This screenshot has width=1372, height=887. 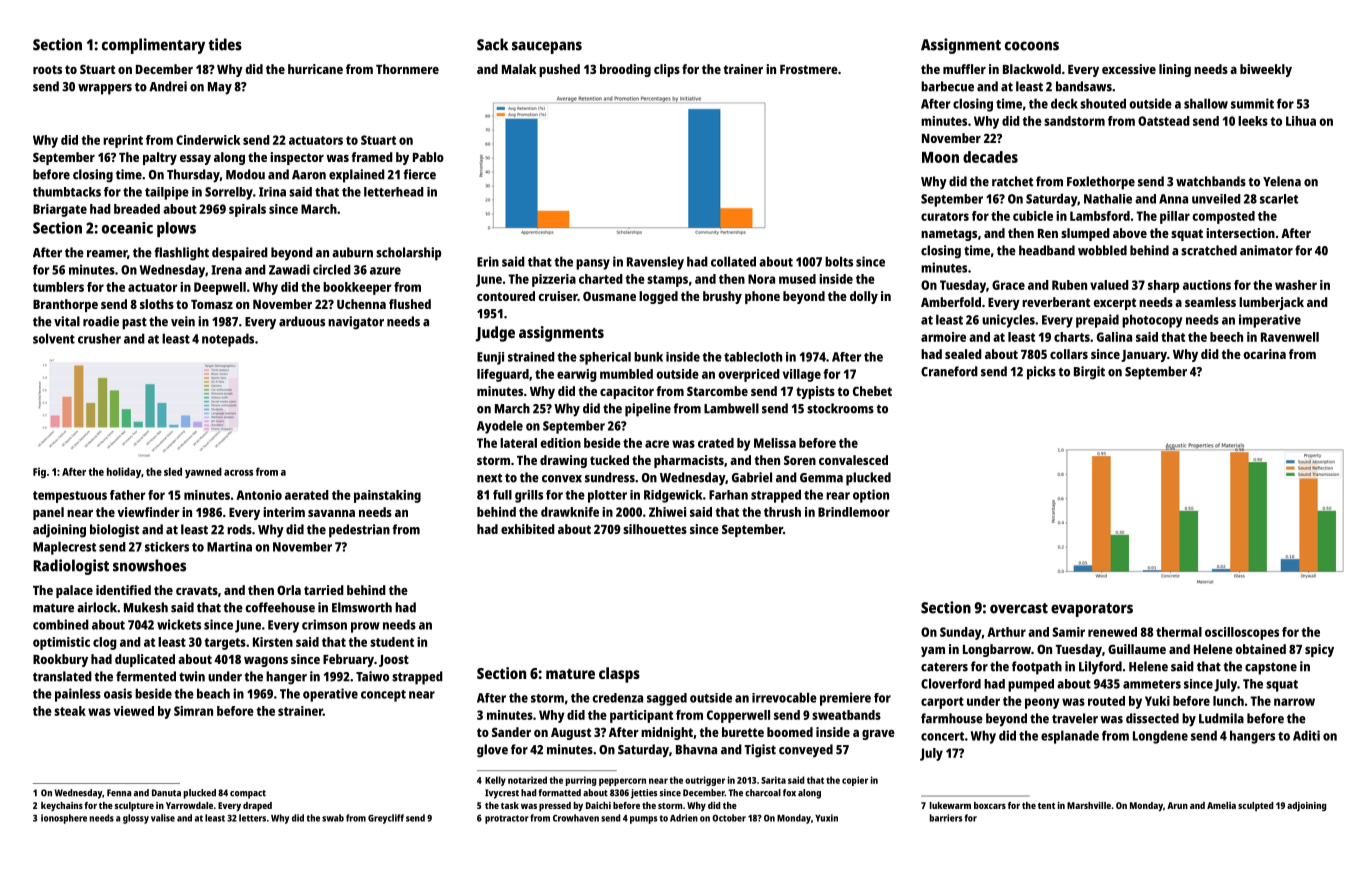 What do you see at coordinates (667, 281) in the screenshot?
I see `stamps` at bounding box center [667, 281].
